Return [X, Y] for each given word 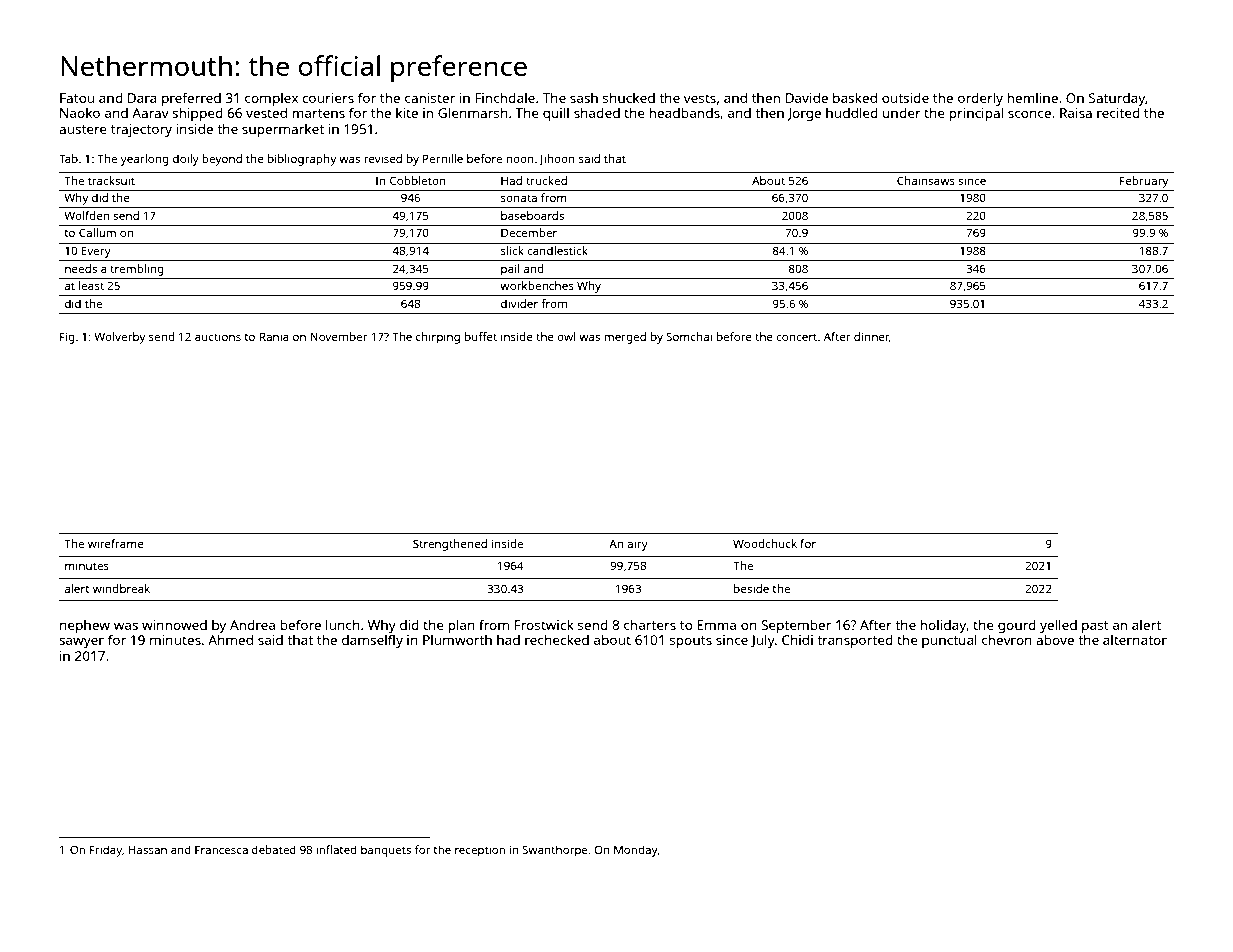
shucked [629, 98]
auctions [218, 336]
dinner [871, 337]
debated [274, 849]
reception [480, 851]
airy [637, 545]
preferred [191, 99]
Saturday [1117, 99]
